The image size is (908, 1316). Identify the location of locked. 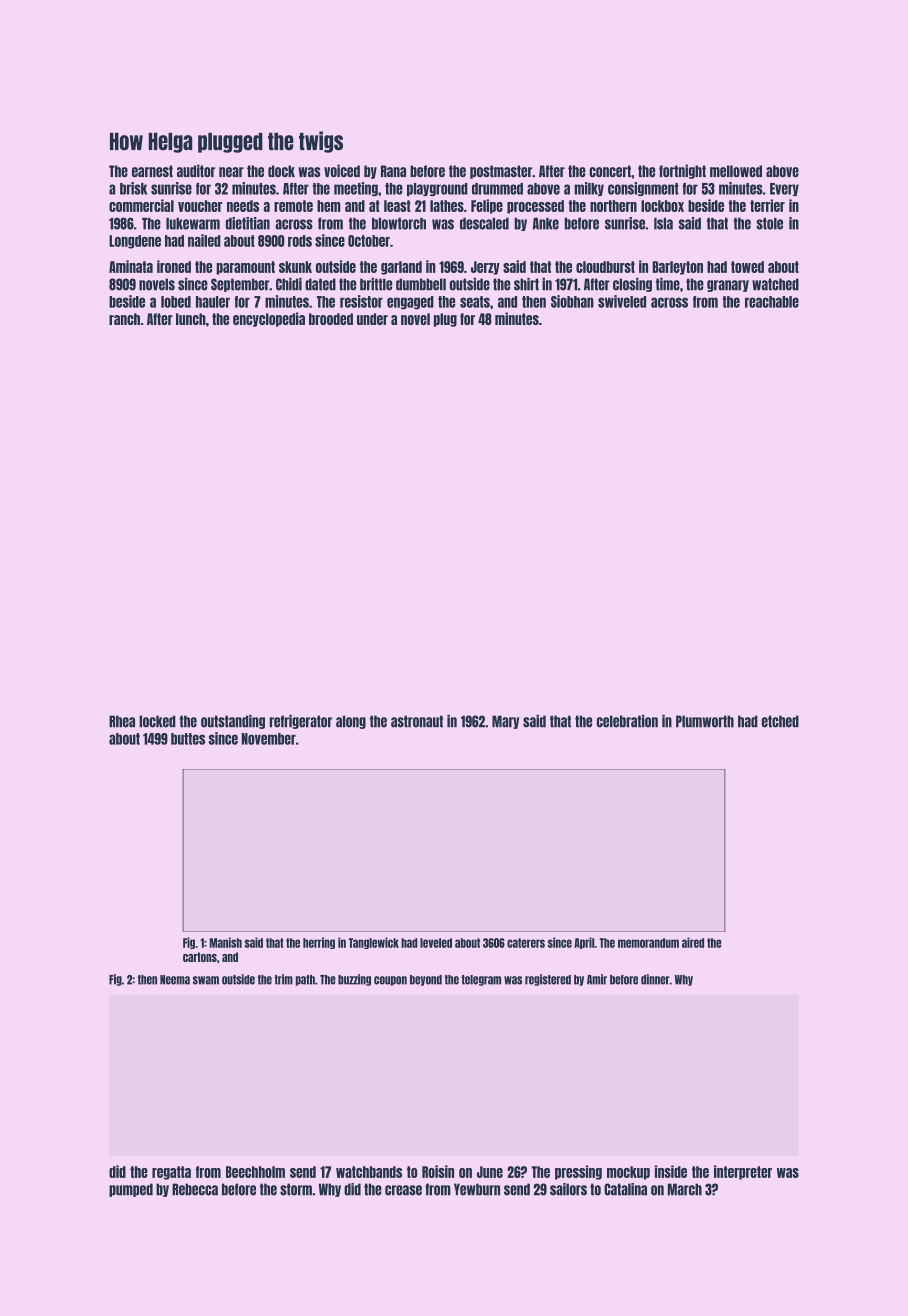
(157, 721).
